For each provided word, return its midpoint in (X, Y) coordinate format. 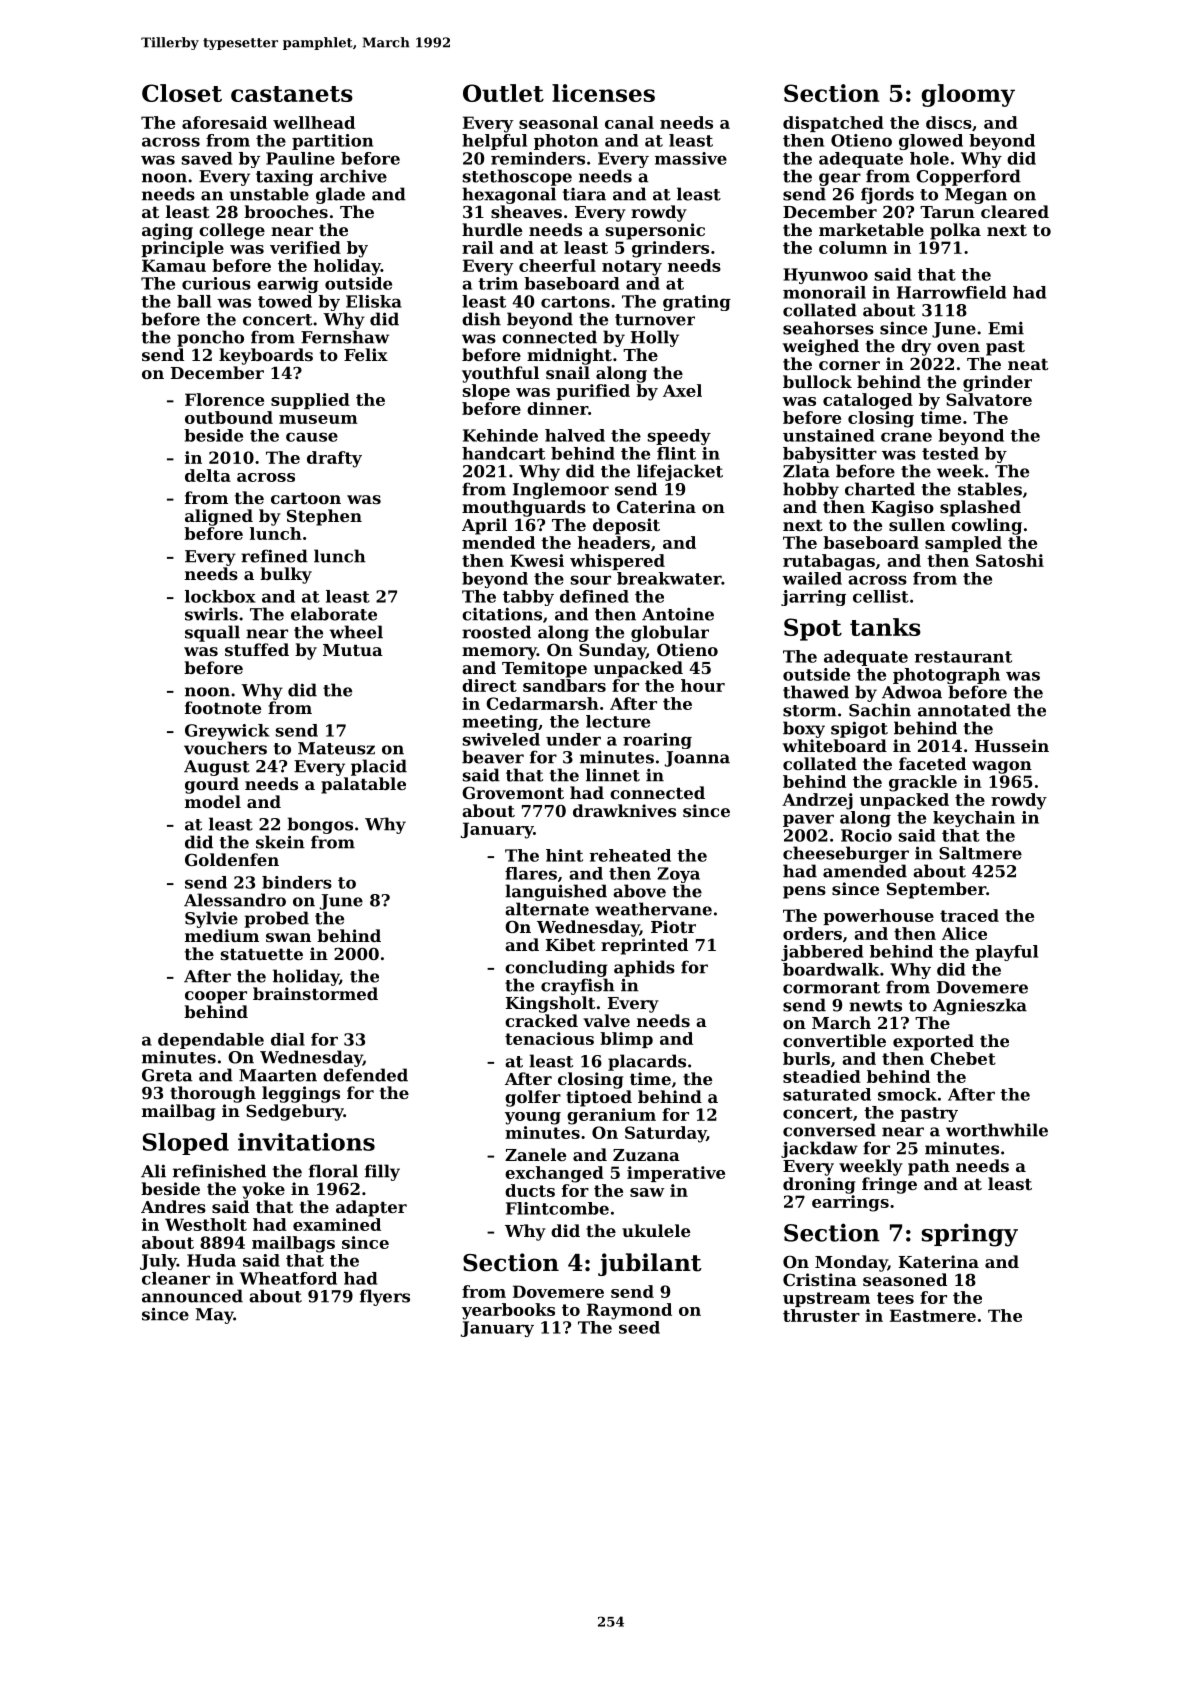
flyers (385, 1297)
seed (639, 1327)
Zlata (806, 471)
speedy (679, 437)
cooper (216, 997)
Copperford (968, 177)
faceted (932, 763)
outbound (229, 417)
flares (531, 873)
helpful (494, 142)
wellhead (314, 122)
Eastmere (933, 1315)
